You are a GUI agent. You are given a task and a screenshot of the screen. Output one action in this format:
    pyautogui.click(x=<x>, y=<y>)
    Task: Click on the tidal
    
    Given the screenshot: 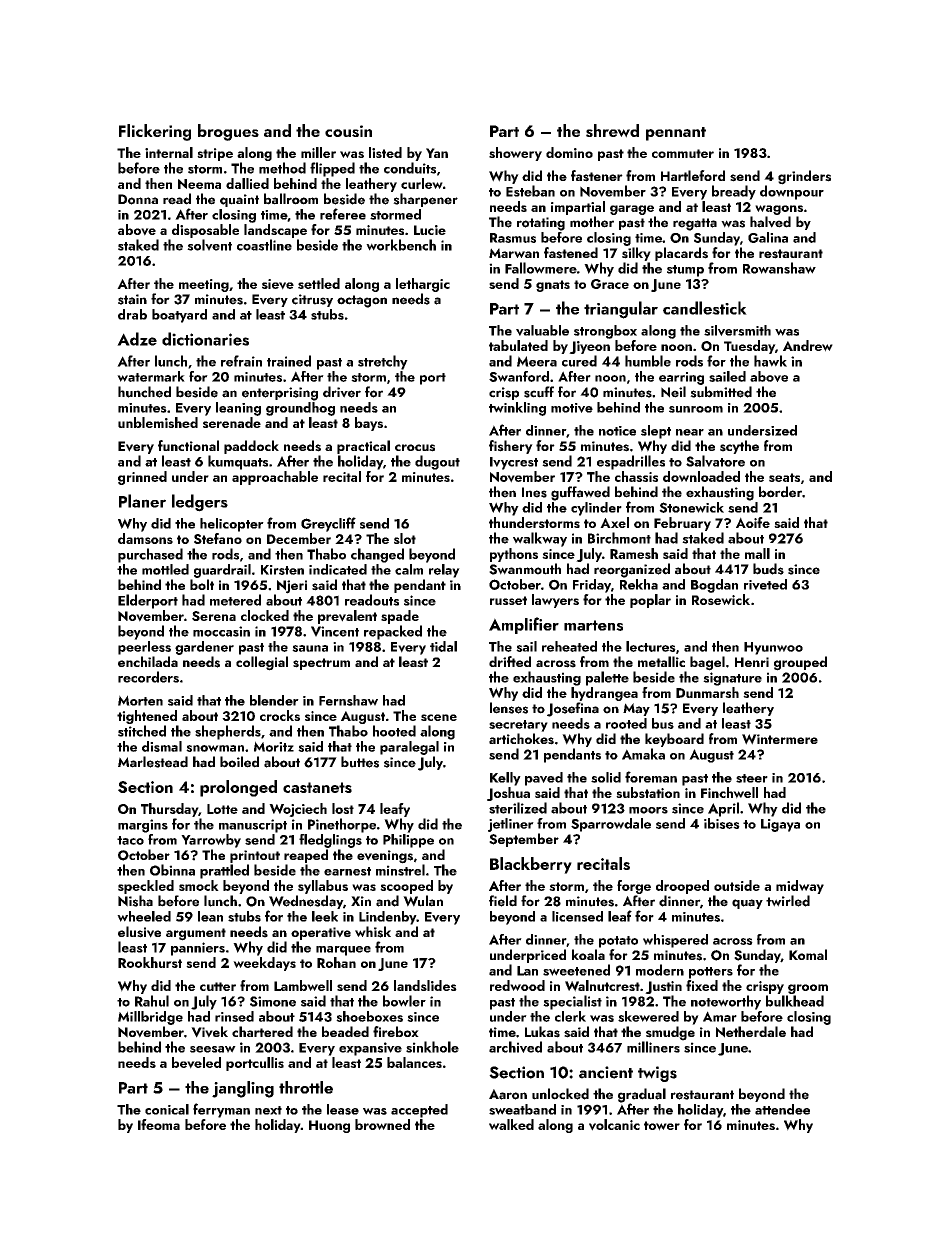 What is the action you would take?
    pyautogui.click(x=443, y=646)
